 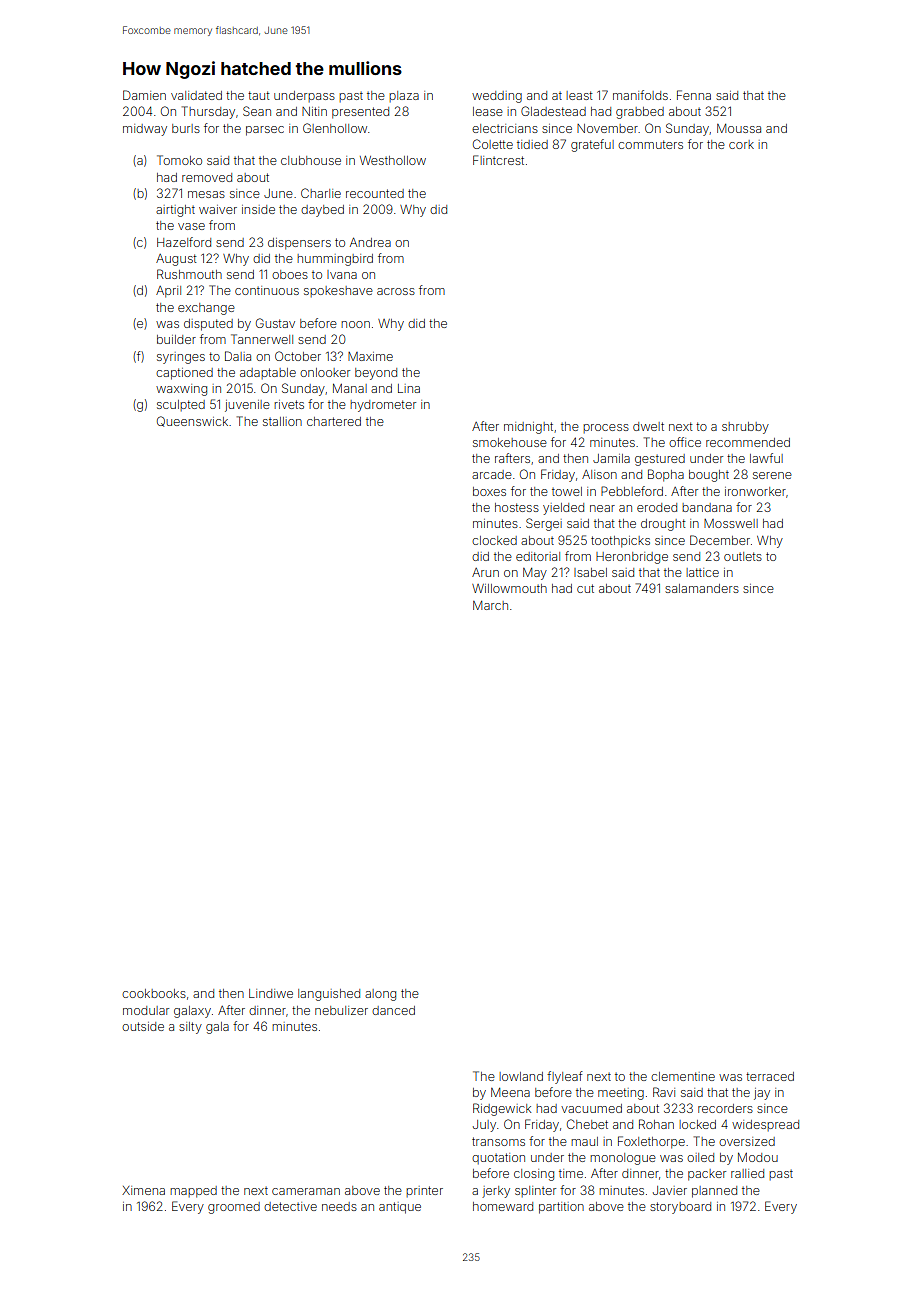 I want to click on salamanders, so click(x=702, y=588).
